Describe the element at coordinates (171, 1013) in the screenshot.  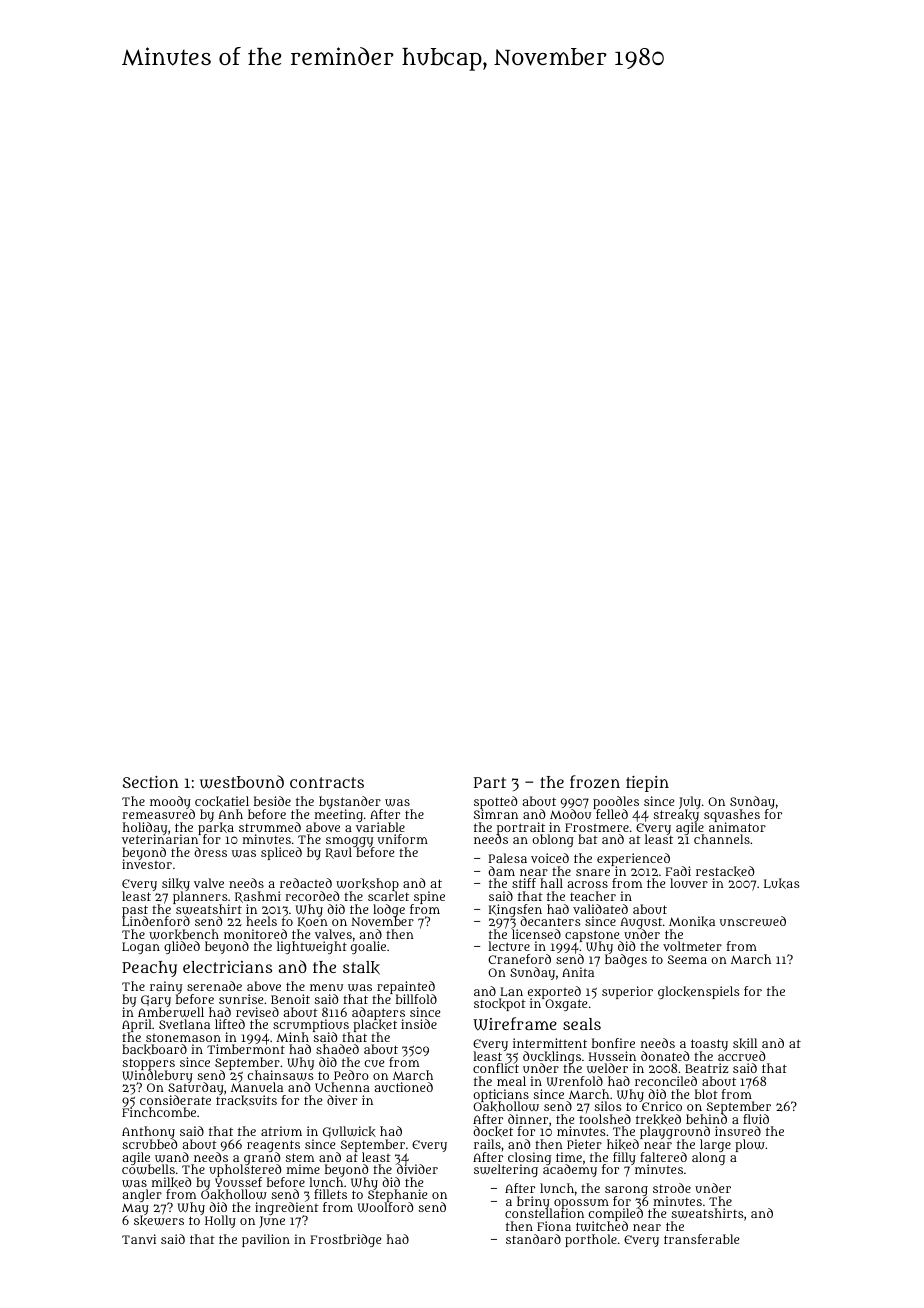
I see `Amberwell` at that location.
